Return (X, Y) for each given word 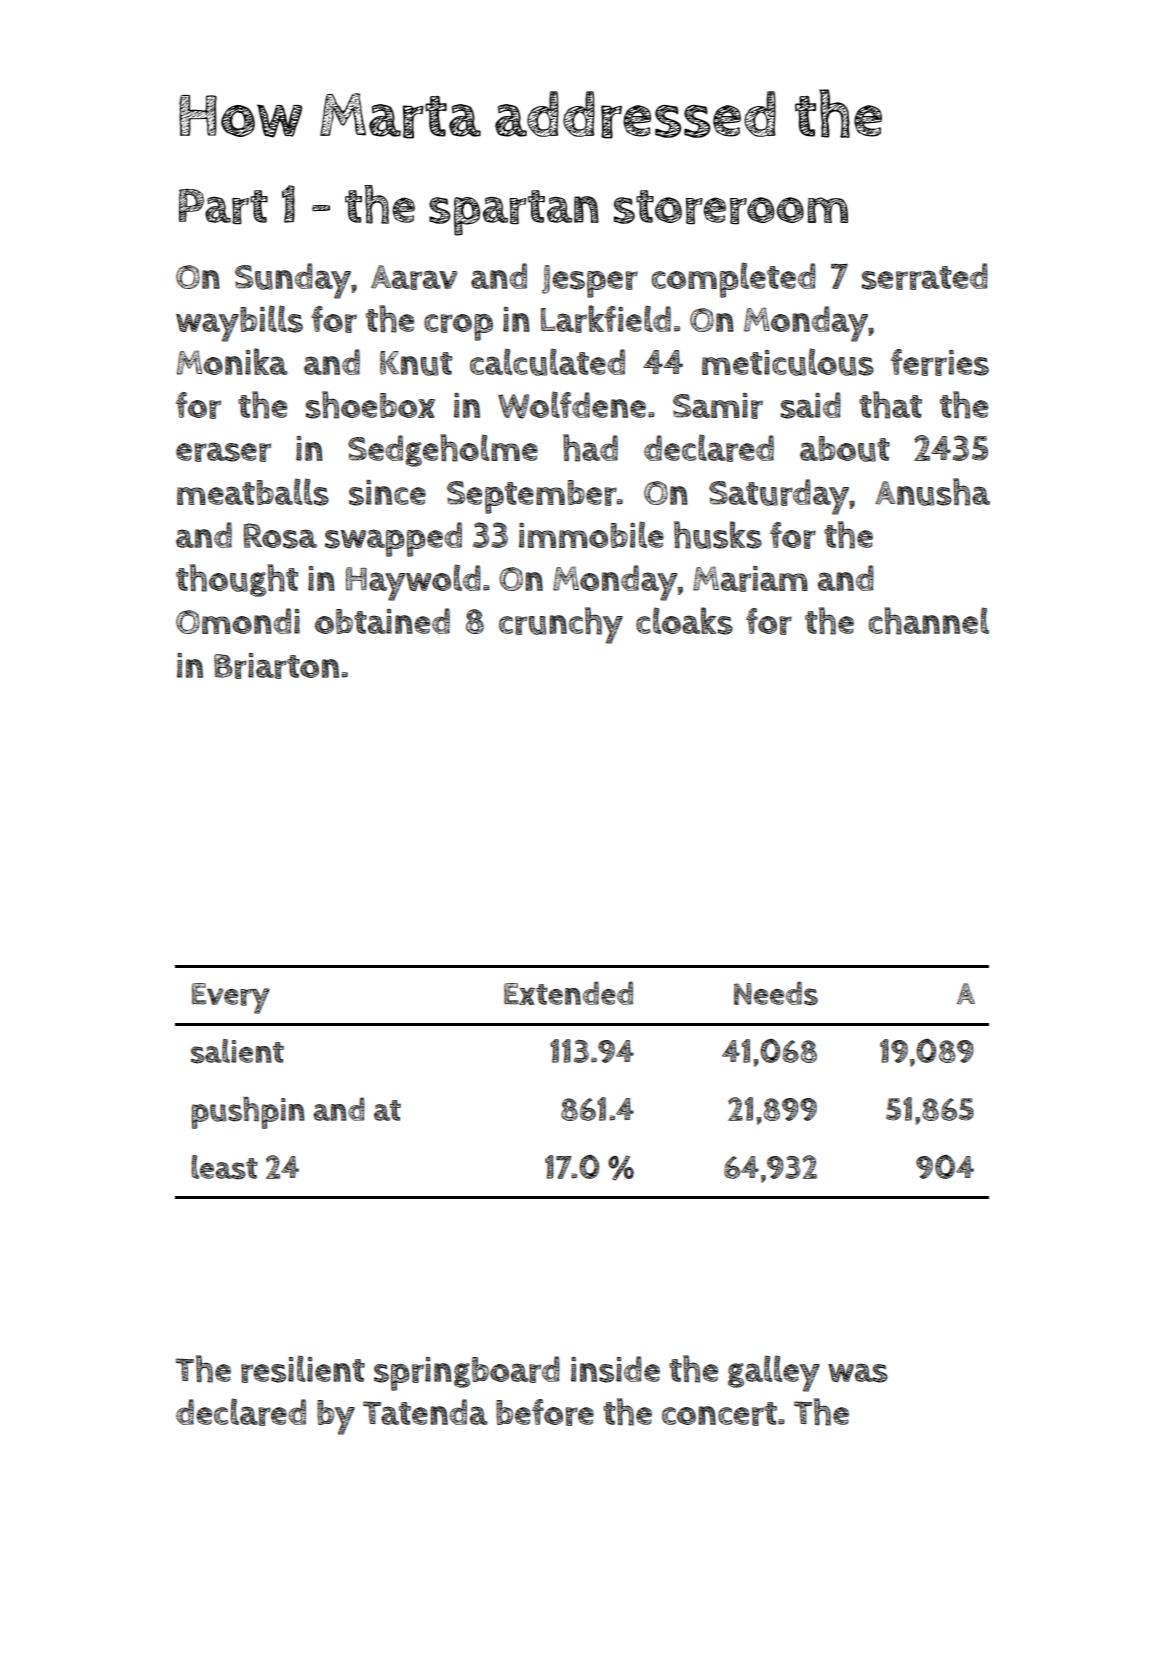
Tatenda (425, 1412)
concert (719, 1414)
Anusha (932, 492)
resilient (303, 1369)
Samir (718, 406)
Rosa (280, 536)
